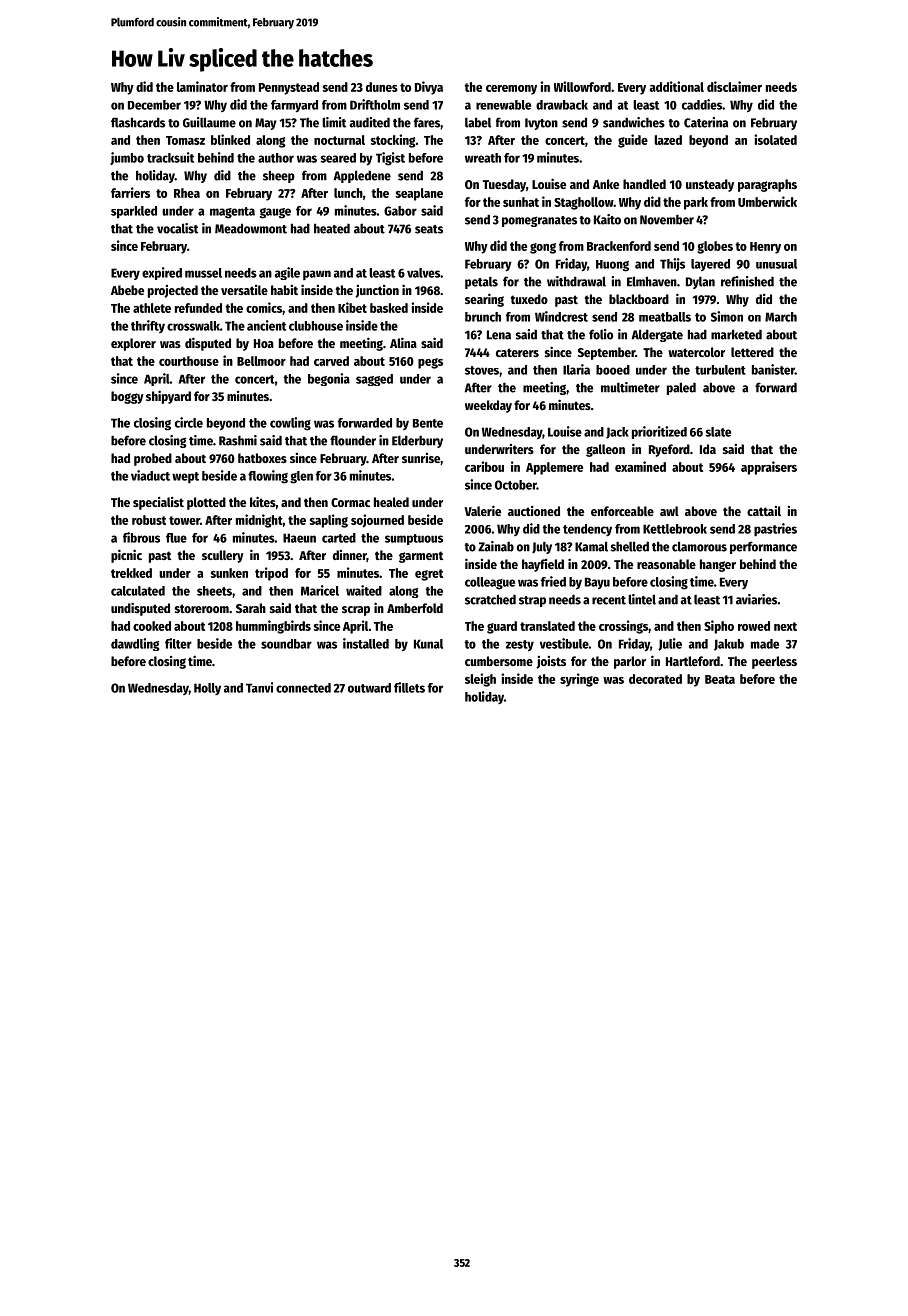  I want to click on lintel, so click(642, 599).
